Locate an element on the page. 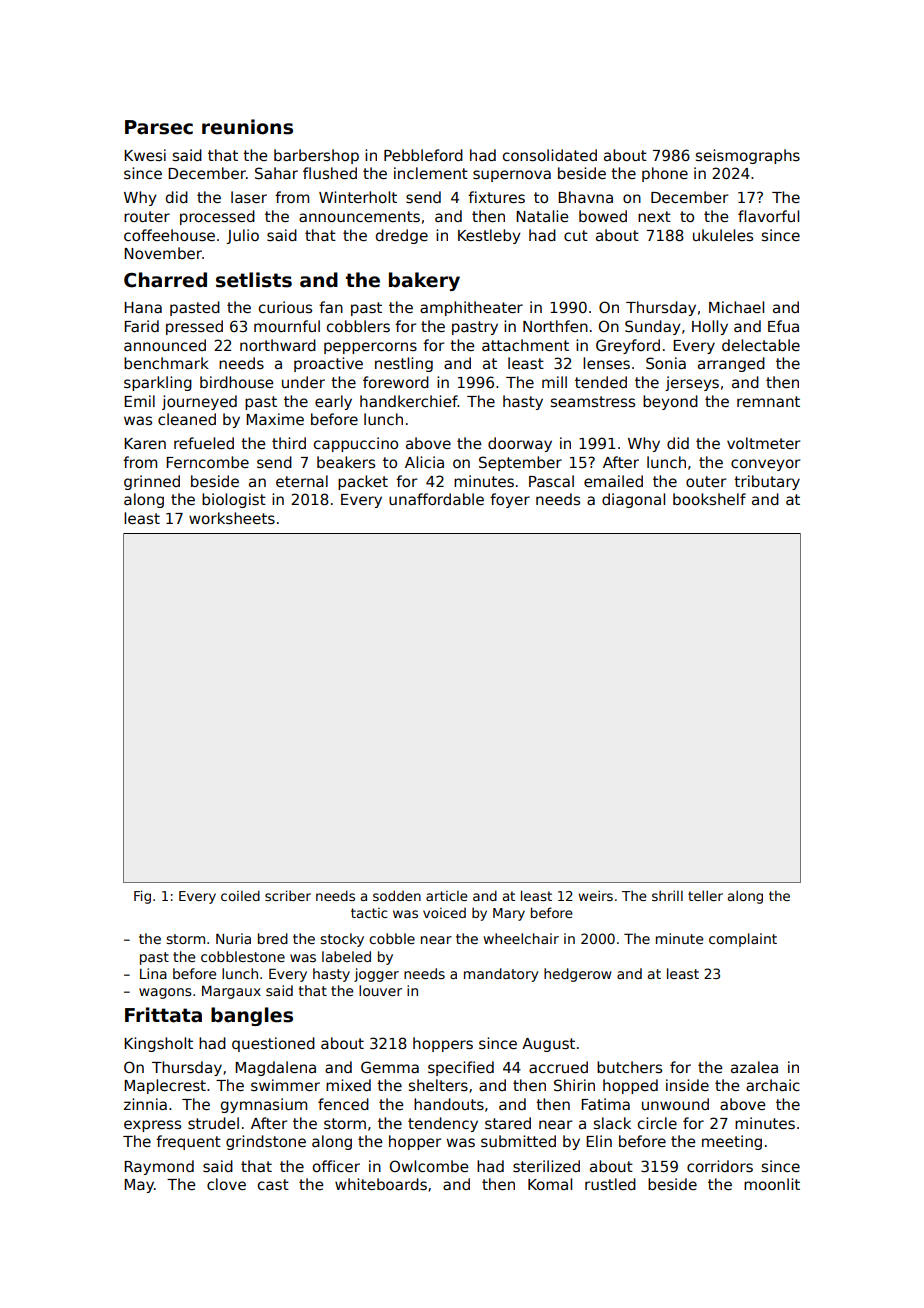  doorway is located at coordinates (520, 444).
